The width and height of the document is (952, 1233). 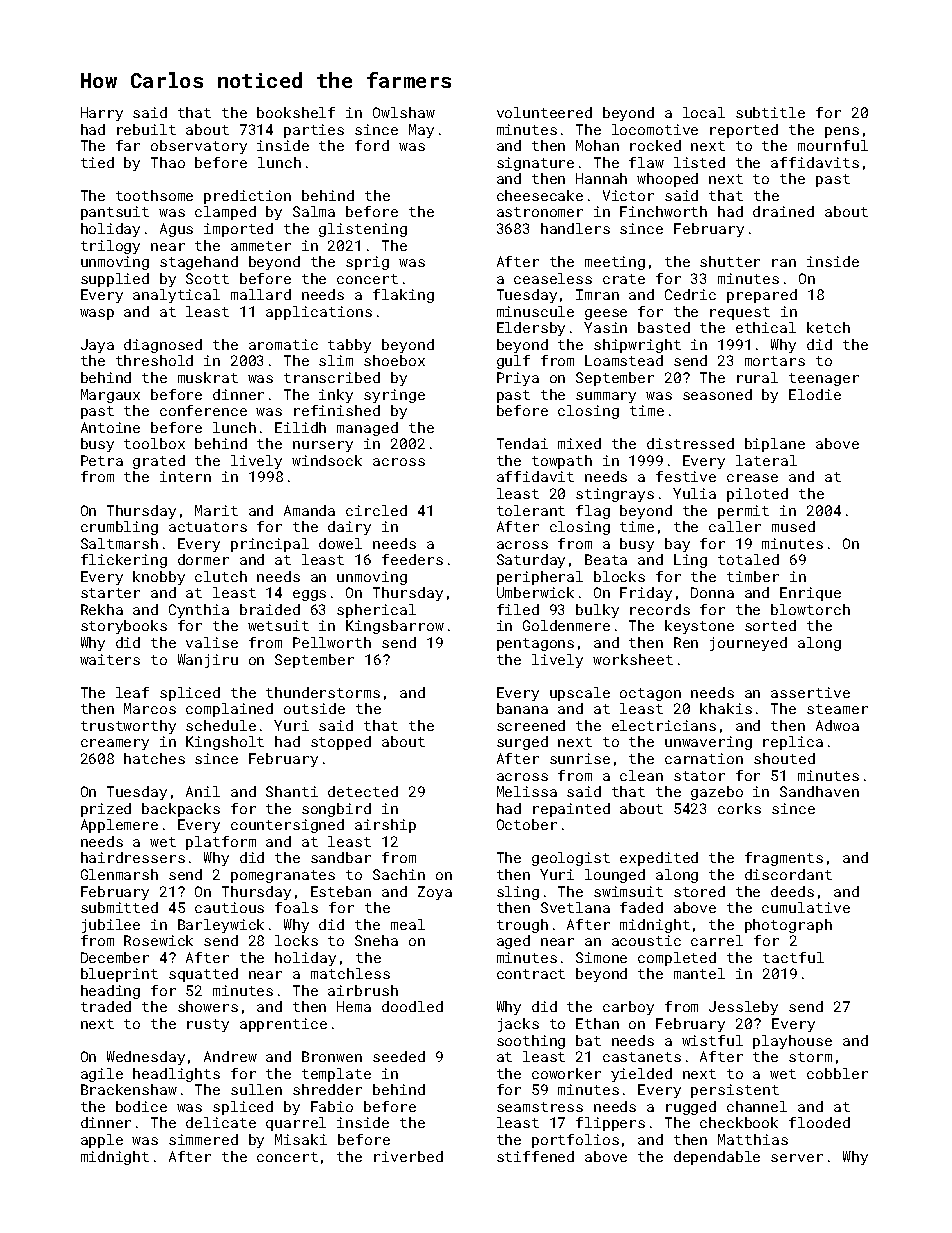 I want to click on bookshelf, so click(x=296, y=112).
